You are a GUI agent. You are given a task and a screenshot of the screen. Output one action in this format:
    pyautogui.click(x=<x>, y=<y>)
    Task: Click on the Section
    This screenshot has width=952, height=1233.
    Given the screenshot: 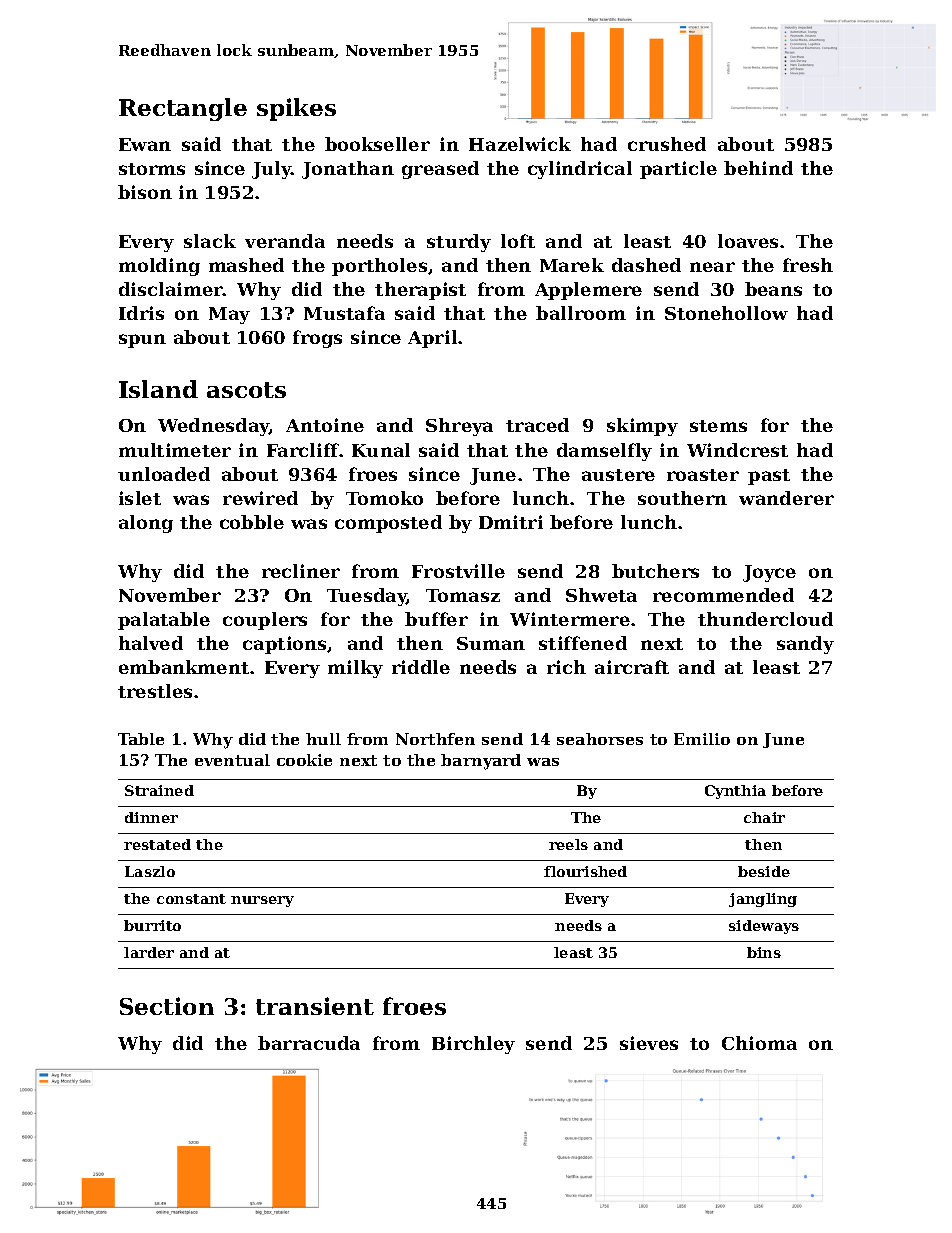 What is the action you would take?
    pyautogui.click(x=167, y=1006)
